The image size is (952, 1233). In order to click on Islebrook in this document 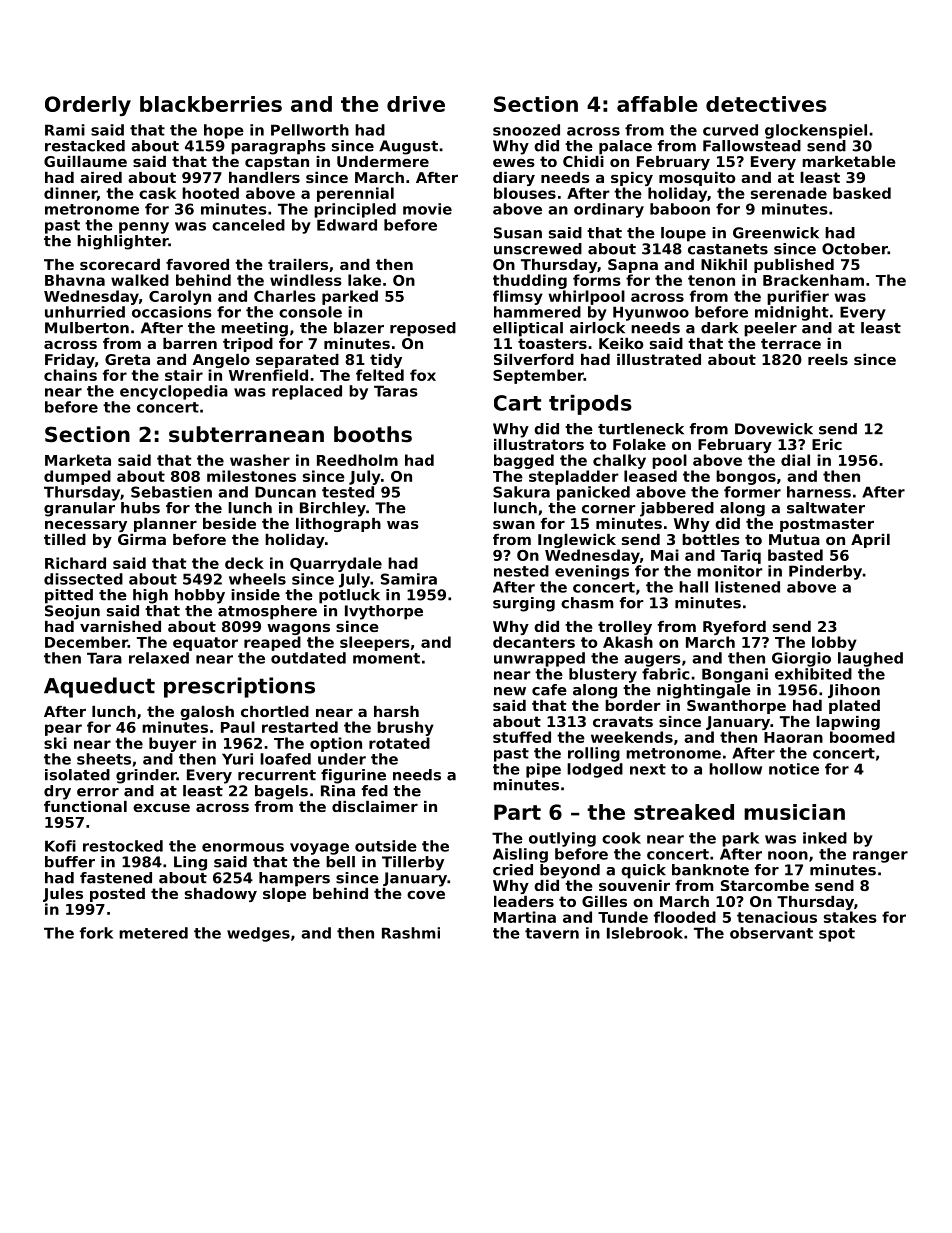, I will do `click(645, 933)`.
